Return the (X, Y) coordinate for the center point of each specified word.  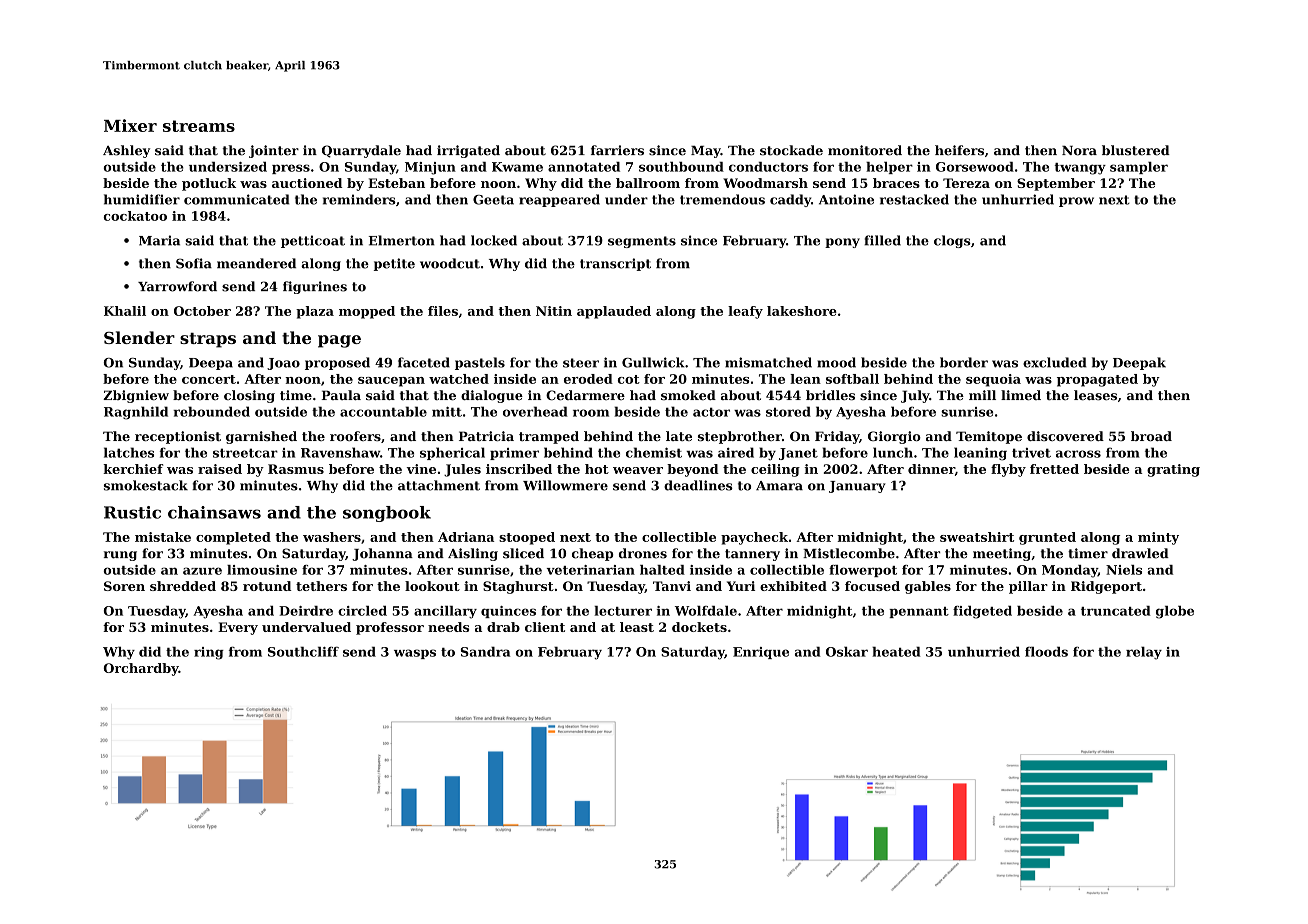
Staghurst (518, 587)
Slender (139, 337)
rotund (267, 586)
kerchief (133, 469)
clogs (952, 241)
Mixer (130, 125)
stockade (791, 150)
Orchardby (141, 669)
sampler (1139, 168)
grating (1173, 470)
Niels (1124, 570)
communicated (237, 199)
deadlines (698, 485)
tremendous (722, 199)
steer (581, 363)
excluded (1055, 362)
